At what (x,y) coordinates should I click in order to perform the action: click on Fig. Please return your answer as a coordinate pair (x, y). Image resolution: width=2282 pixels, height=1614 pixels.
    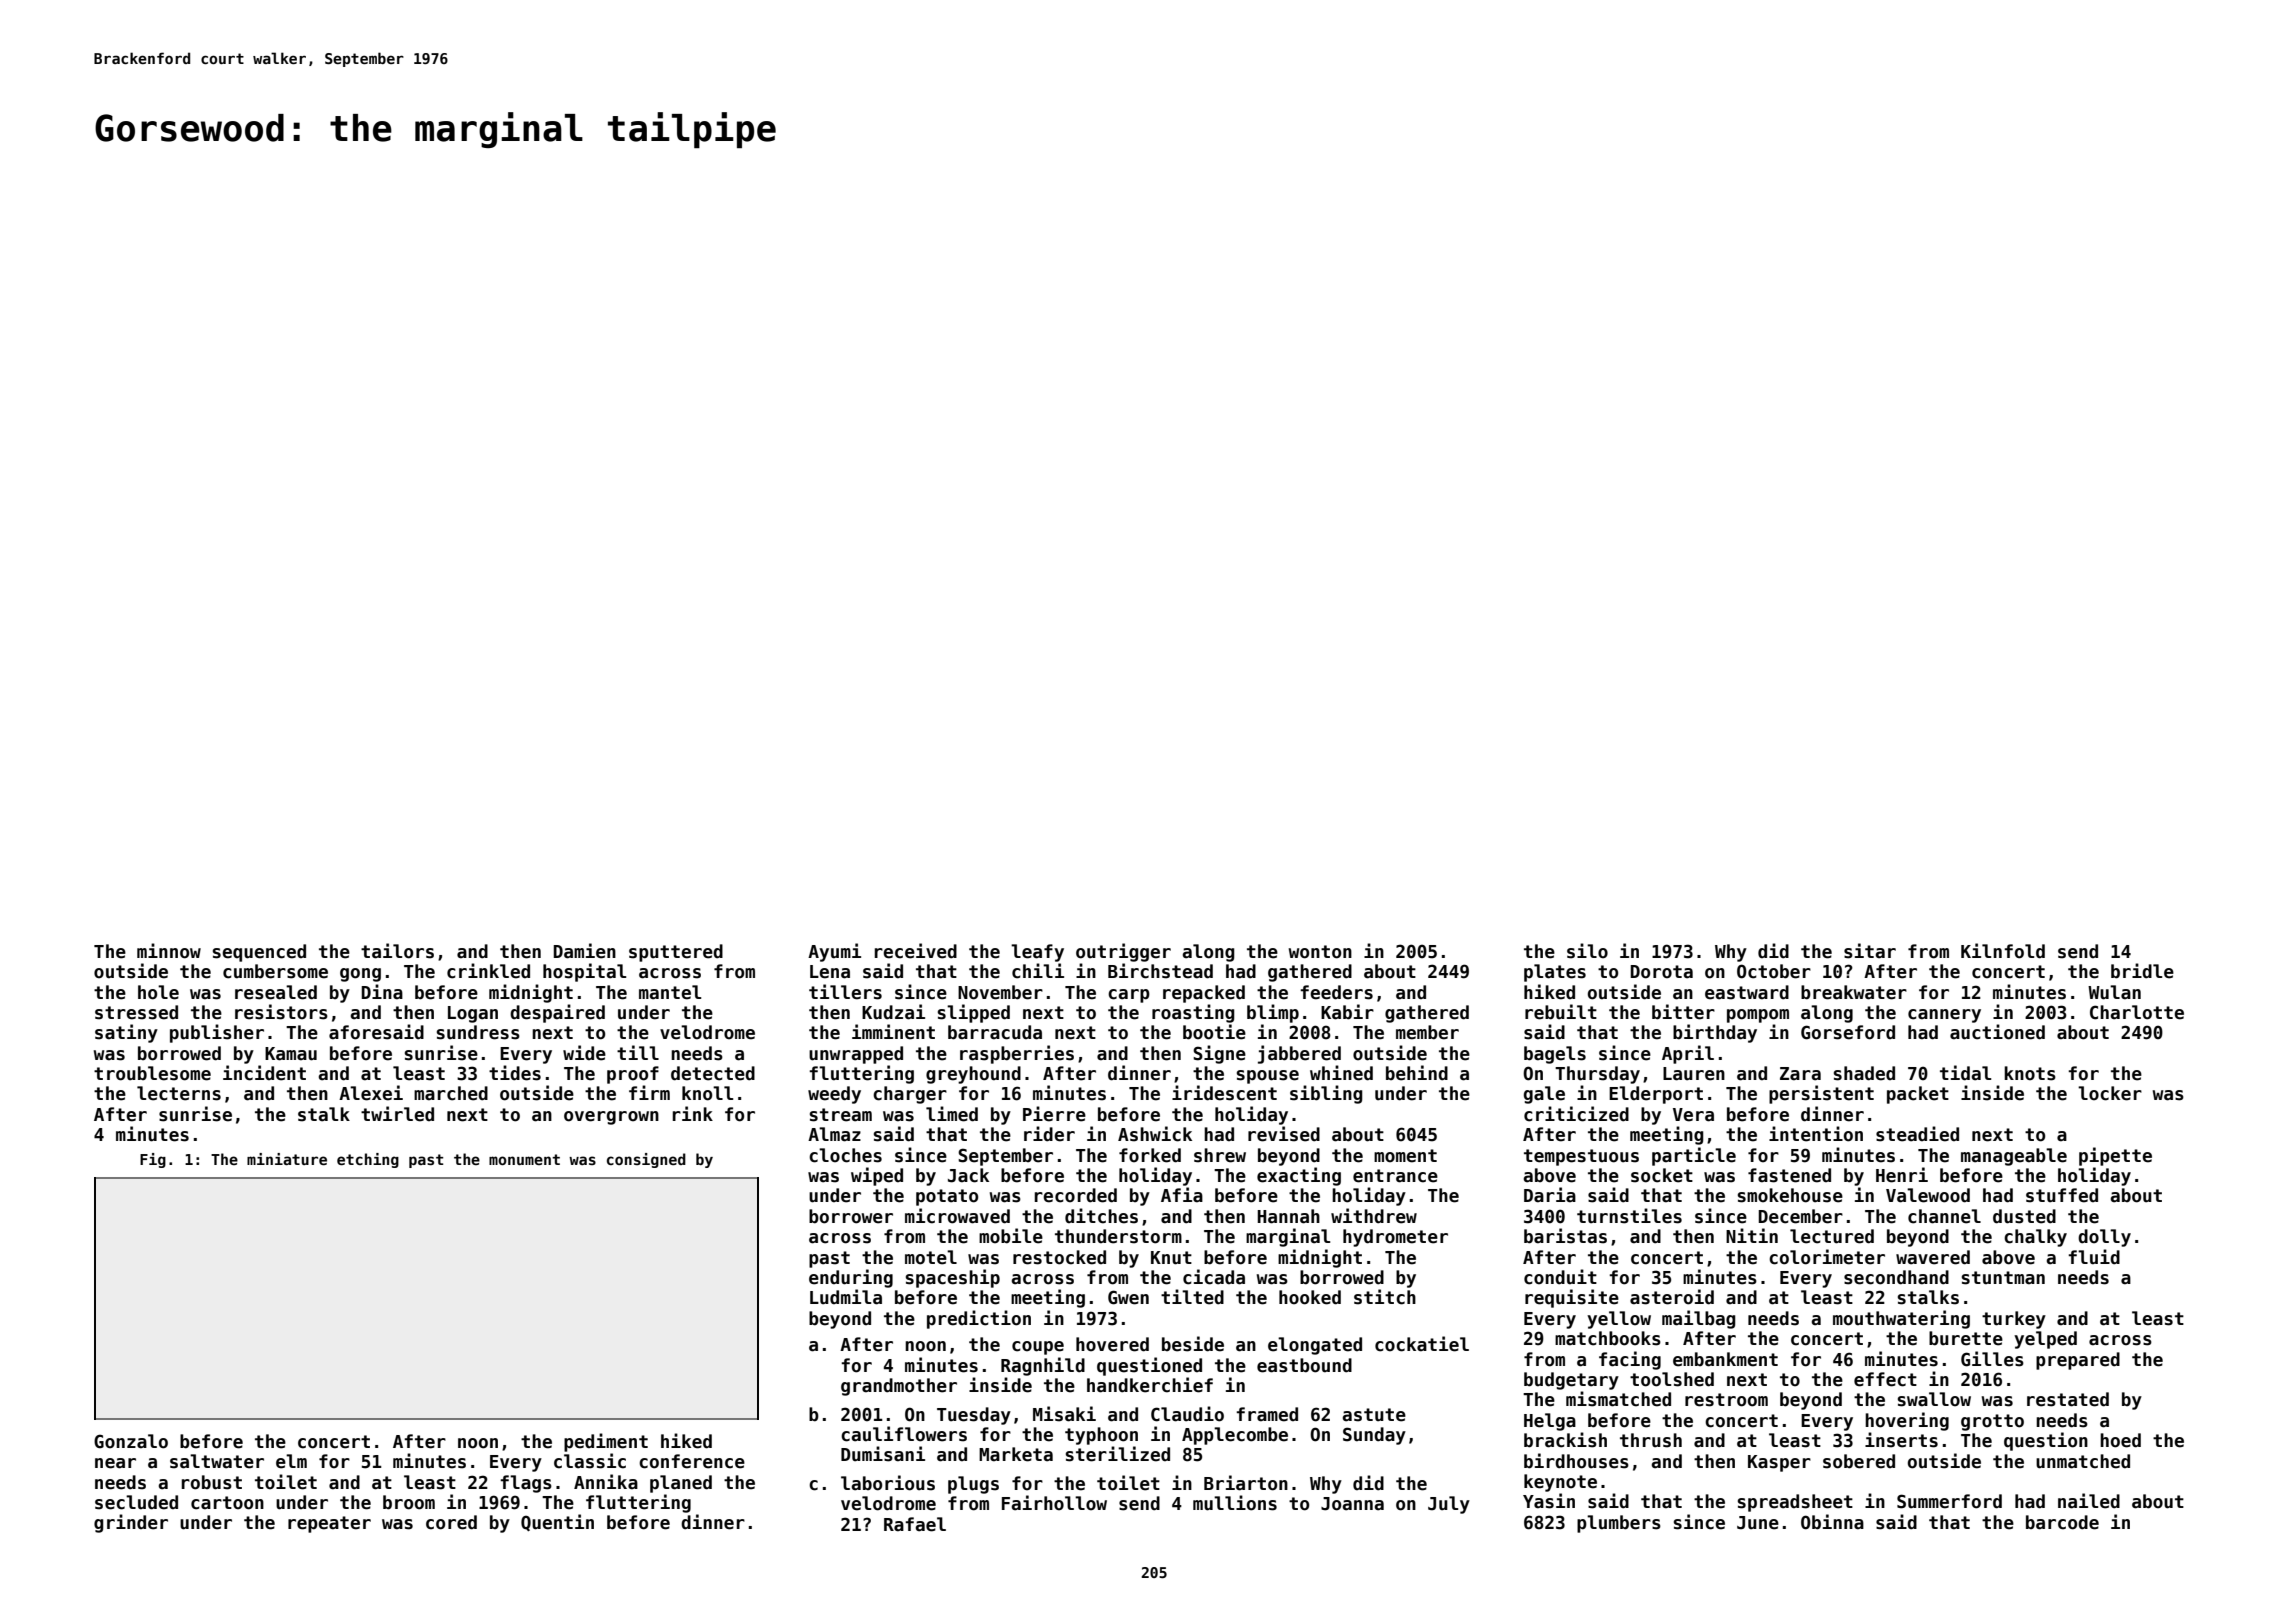
    Looking at the image, I should click on (153, 1160).
